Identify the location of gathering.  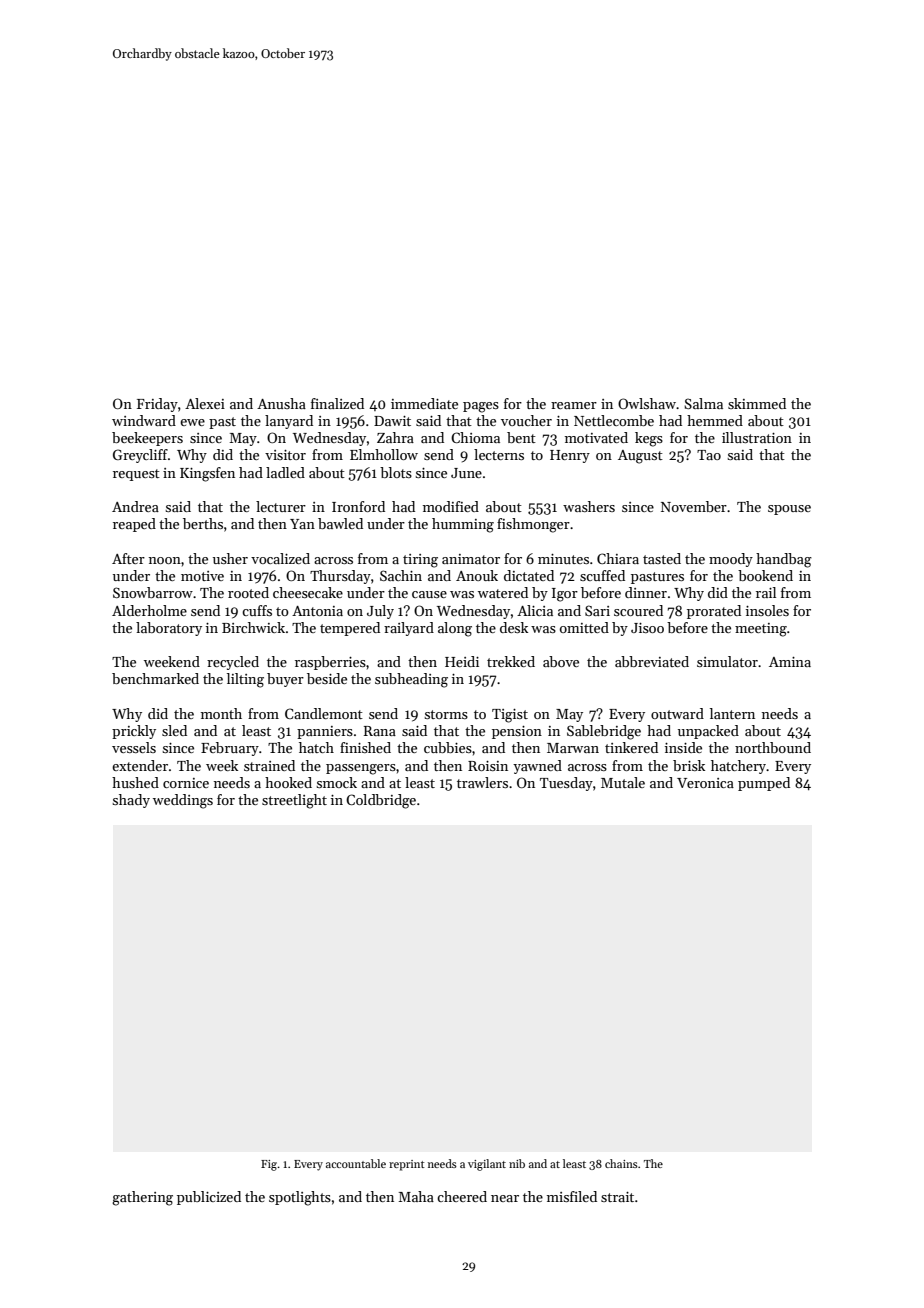
(142, 1198).
